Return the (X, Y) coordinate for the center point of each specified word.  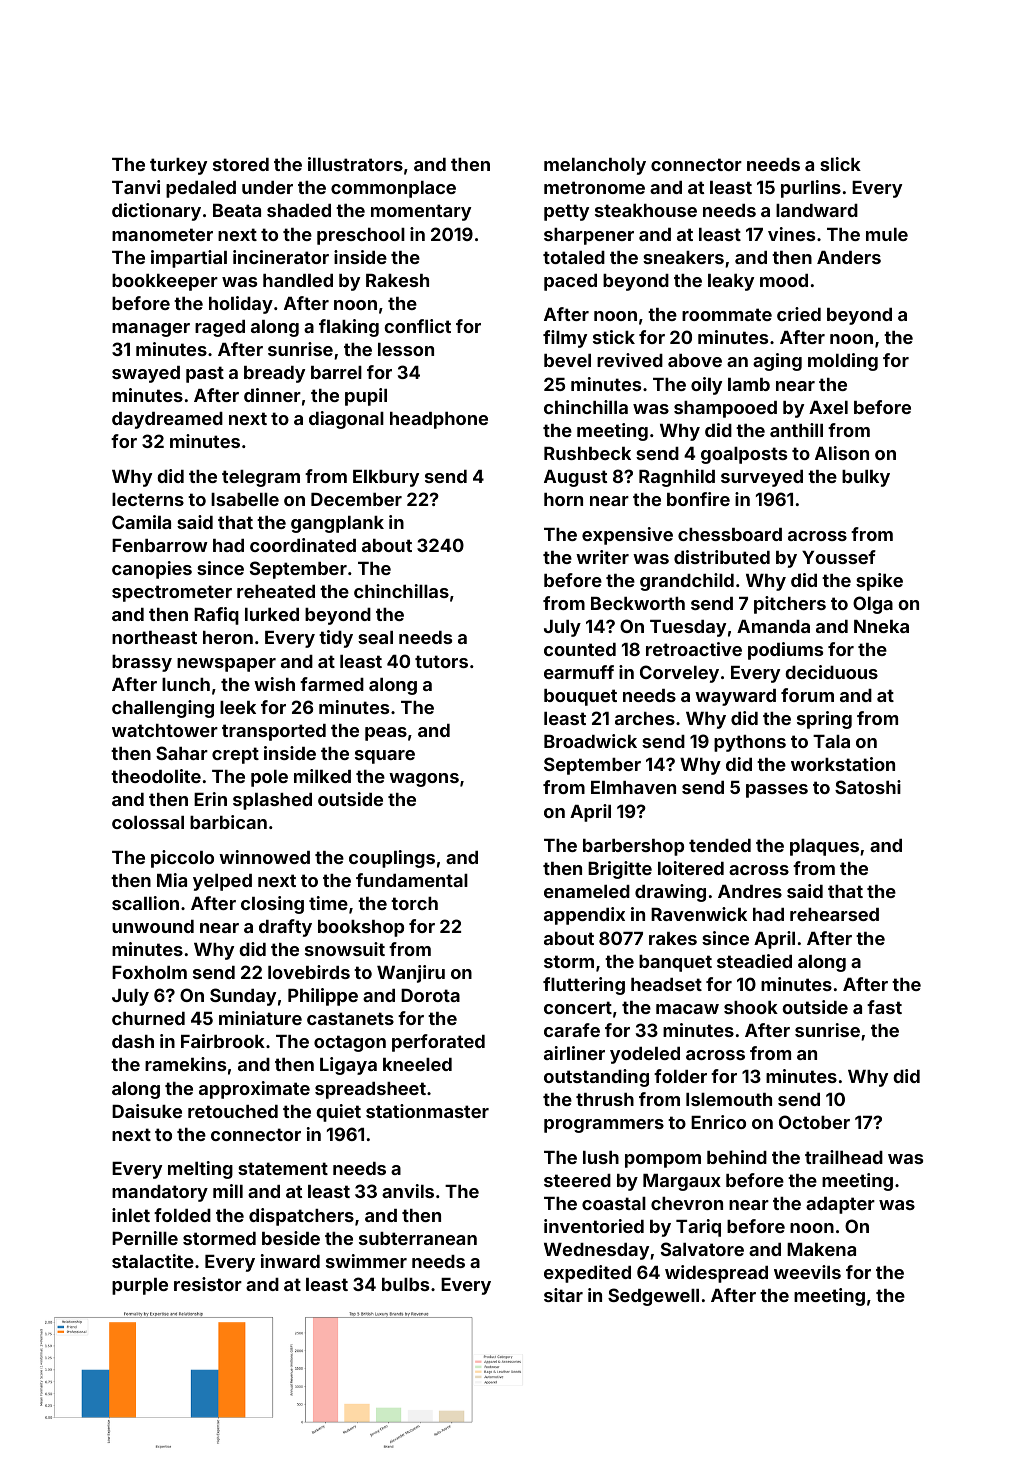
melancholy (595, 166)
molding (843, 362)
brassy (142, 663)
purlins (811, 189)
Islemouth (729, 1099)
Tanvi (136, 187)
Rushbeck (587, 453)
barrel (336, 372)
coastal (614, 1203)
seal (375, 637)
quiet (338, 1113)
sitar (563, 1295)
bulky (866, 478)
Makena (821, 1249)
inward (290, 1261)
